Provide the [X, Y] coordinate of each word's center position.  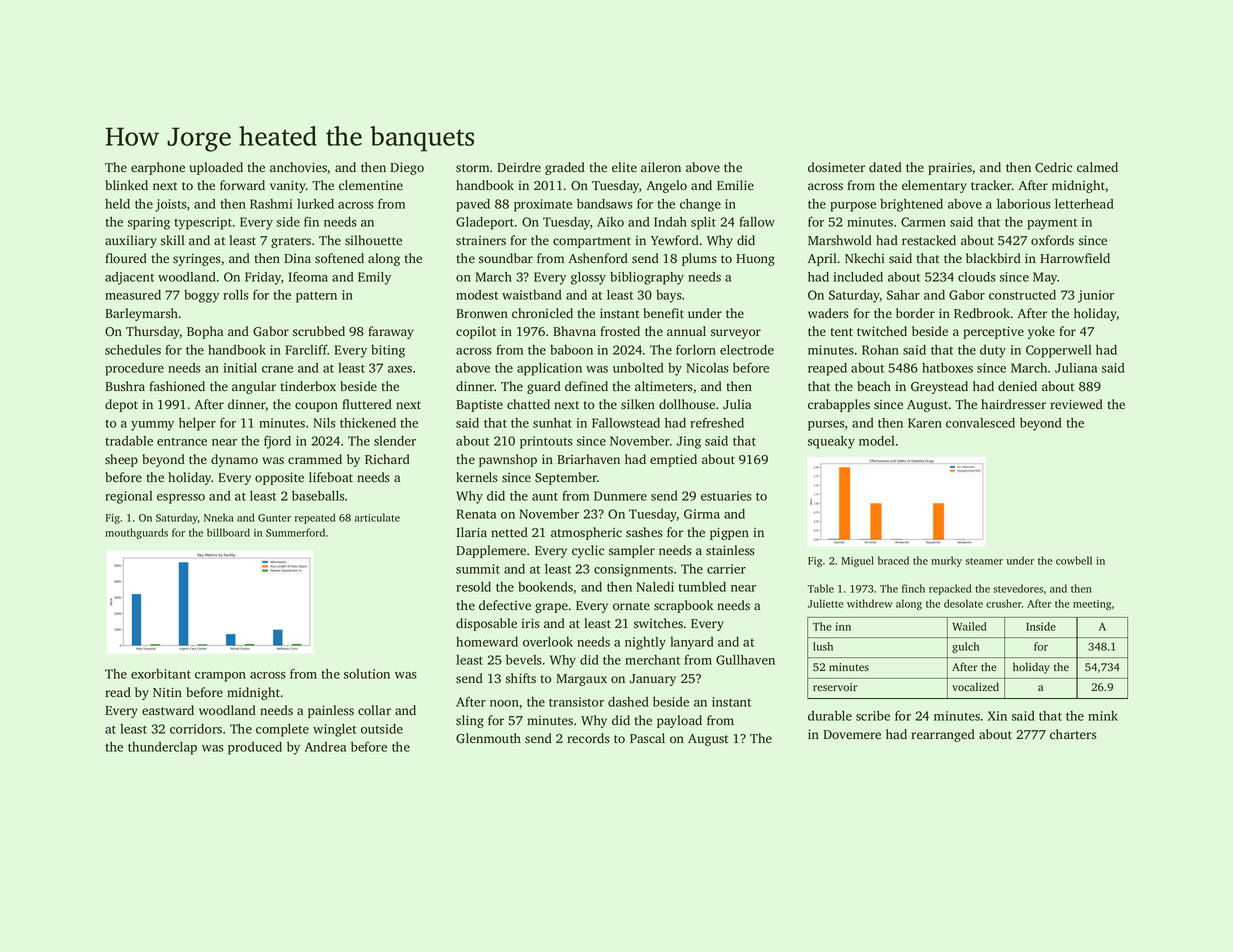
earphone [158, 168]
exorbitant [161, 674]
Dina [297, 258]
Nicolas [707, 368]
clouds [977, 277]
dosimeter [836, 167]
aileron [661, 167]
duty [993, 351]
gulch [965, 647]
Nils [324, 423]
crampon [220, 677]
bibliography [647, 278]
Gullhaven [745, 660]
